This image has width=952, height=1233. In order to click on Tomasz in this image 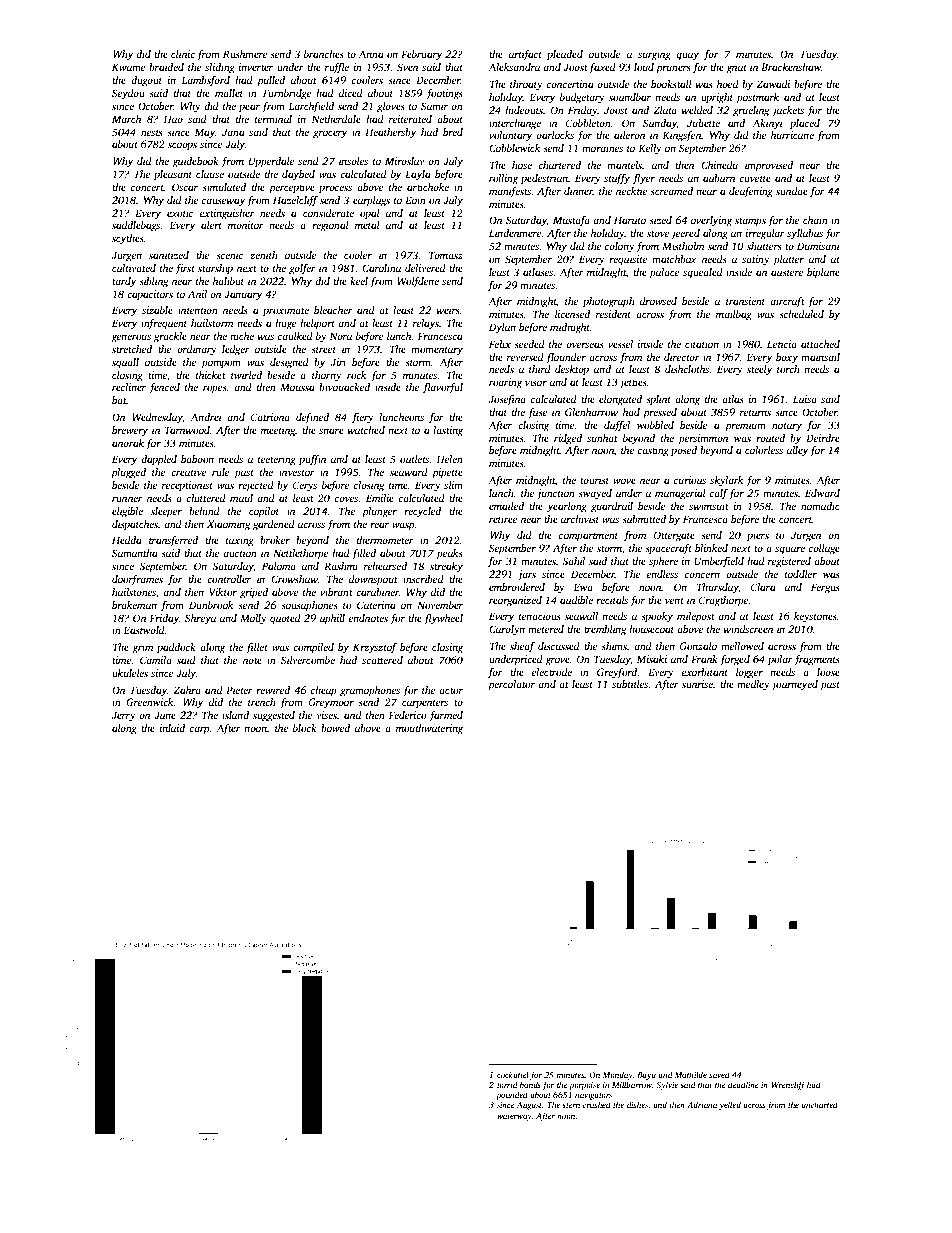, I will do `click(446, 255)`.
